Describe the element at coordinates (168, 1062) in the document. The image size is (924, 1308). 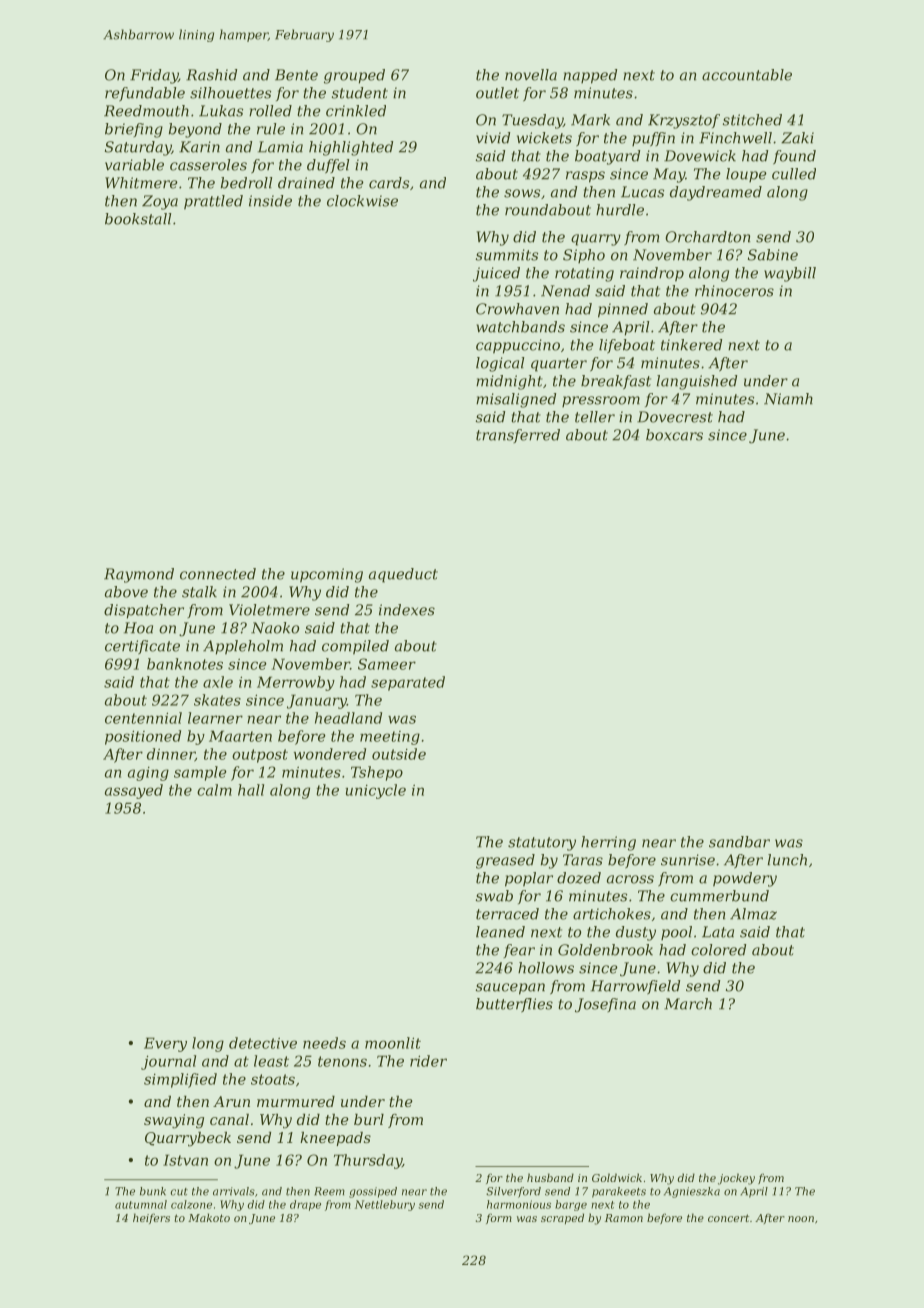
I see `journal` at that location.
